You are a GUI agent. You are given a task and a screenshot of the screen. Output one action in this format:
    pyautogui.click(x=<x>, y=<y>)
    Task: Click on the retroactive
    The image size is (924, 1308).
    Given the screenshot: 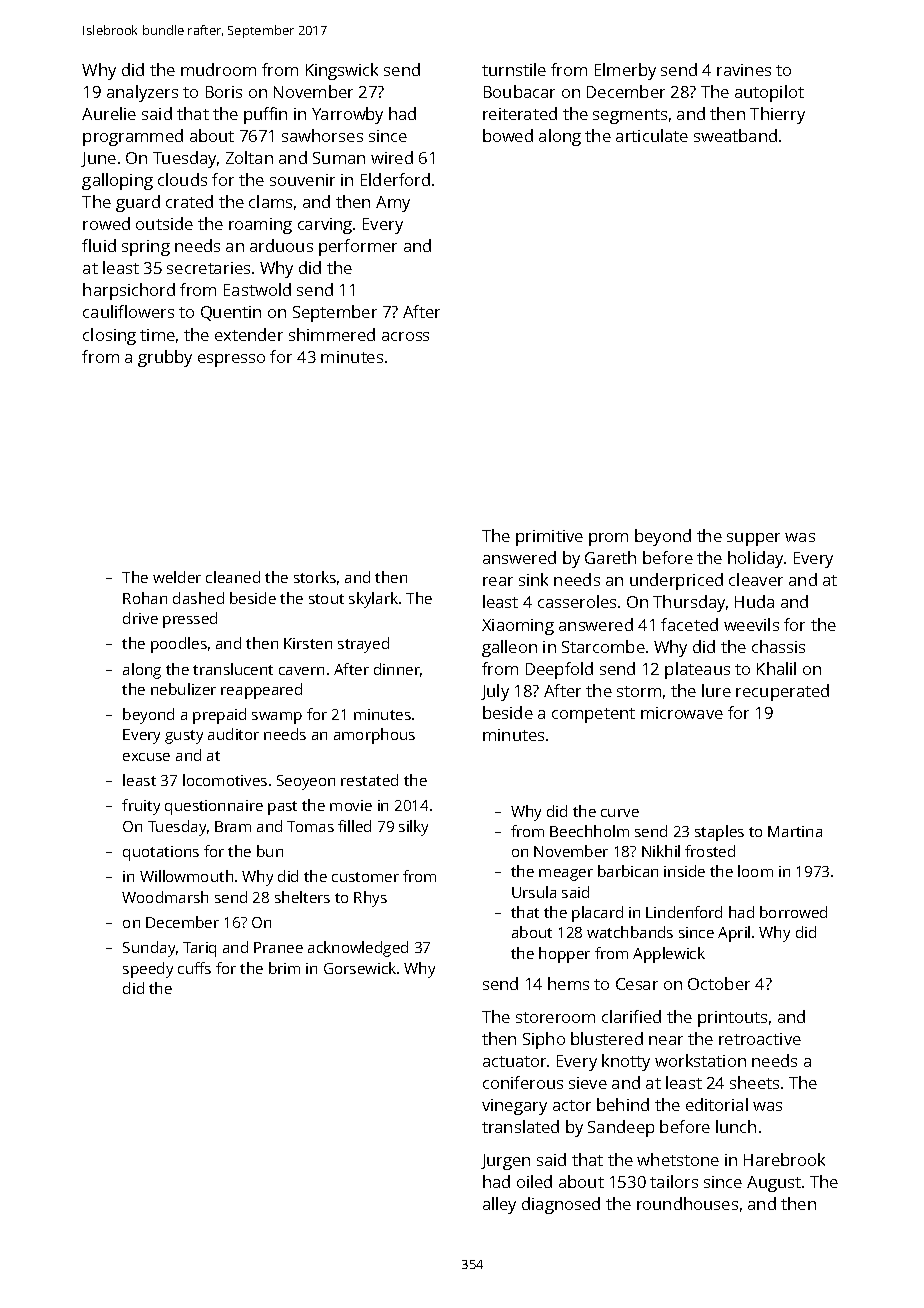 What is the action you would take?
    pyautogui.click(x=760, y=1039)
